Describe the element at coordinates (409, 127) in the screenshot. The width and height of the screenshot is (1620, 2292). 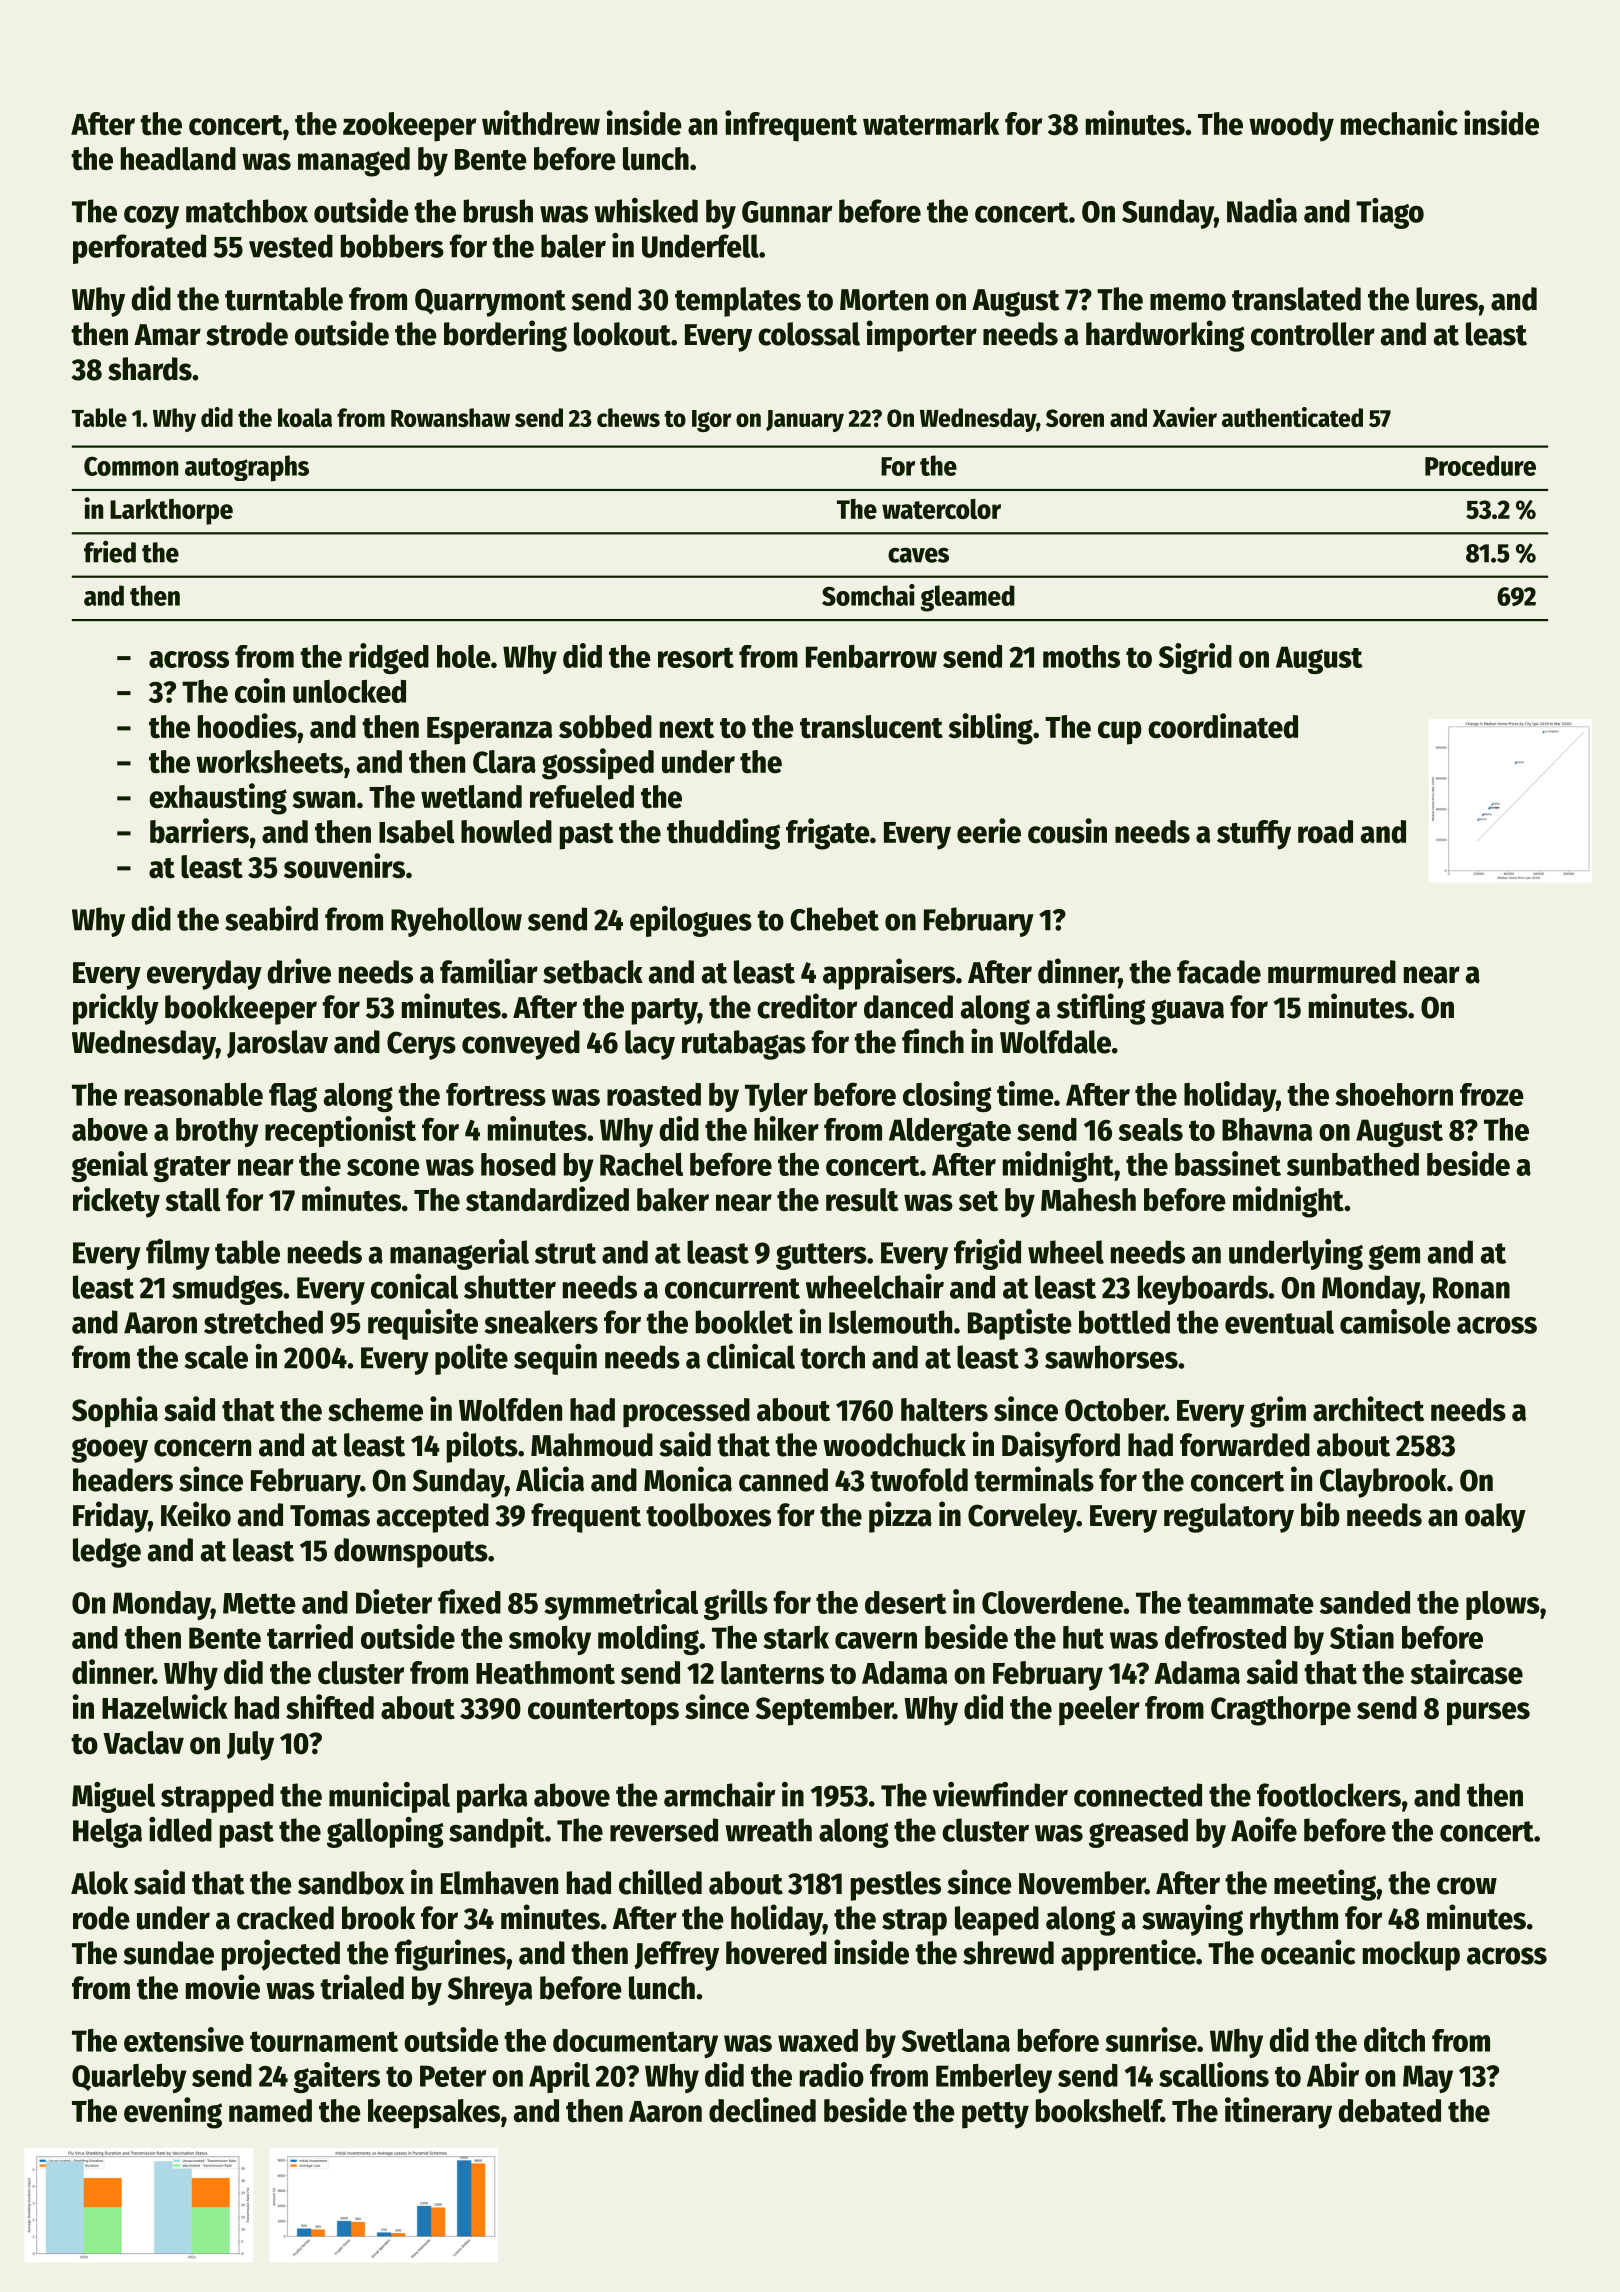
I see `zookeeper` at that location.
